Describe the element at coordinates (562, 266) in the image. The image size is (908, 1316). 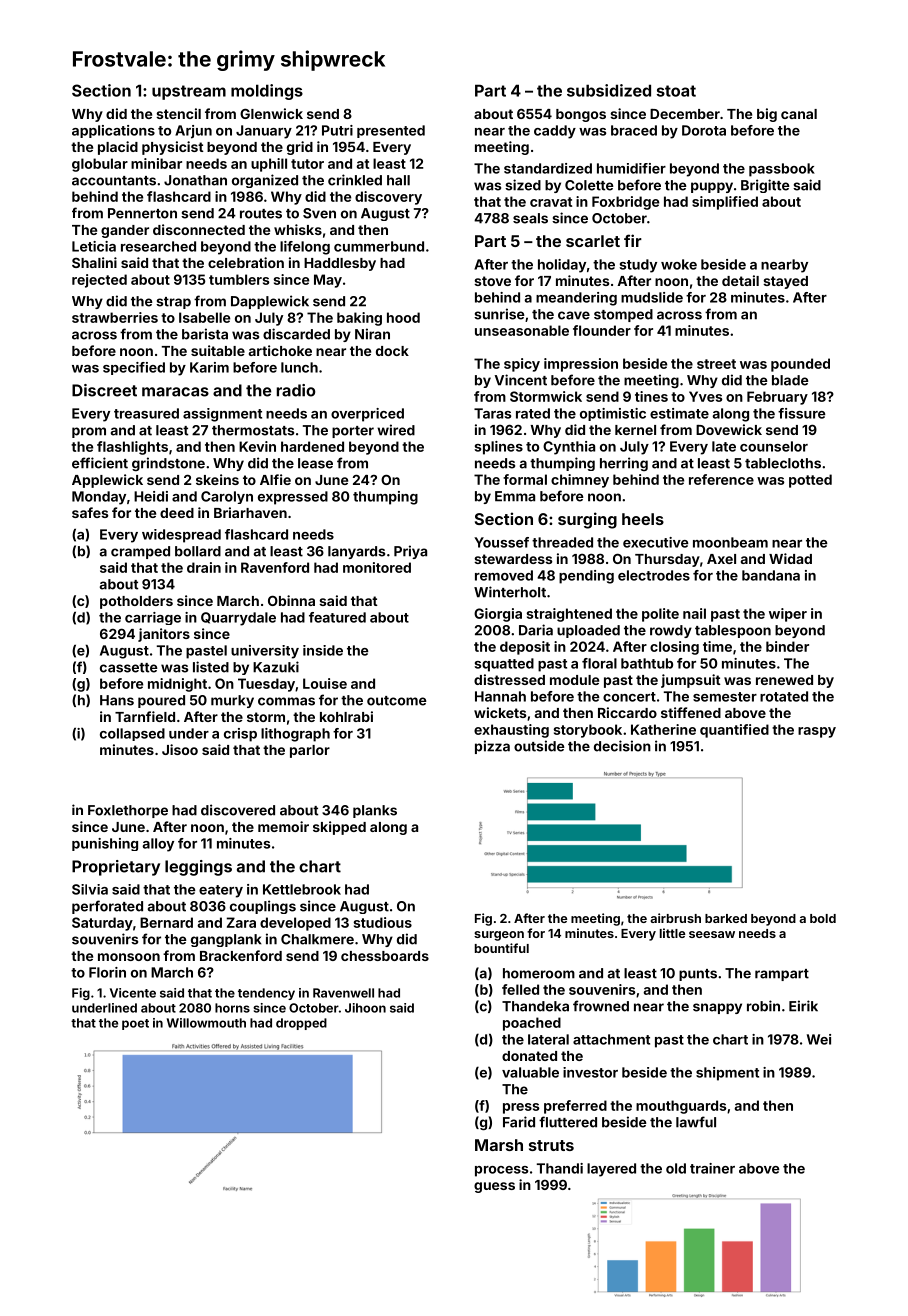
I see `holiday` at that location.
